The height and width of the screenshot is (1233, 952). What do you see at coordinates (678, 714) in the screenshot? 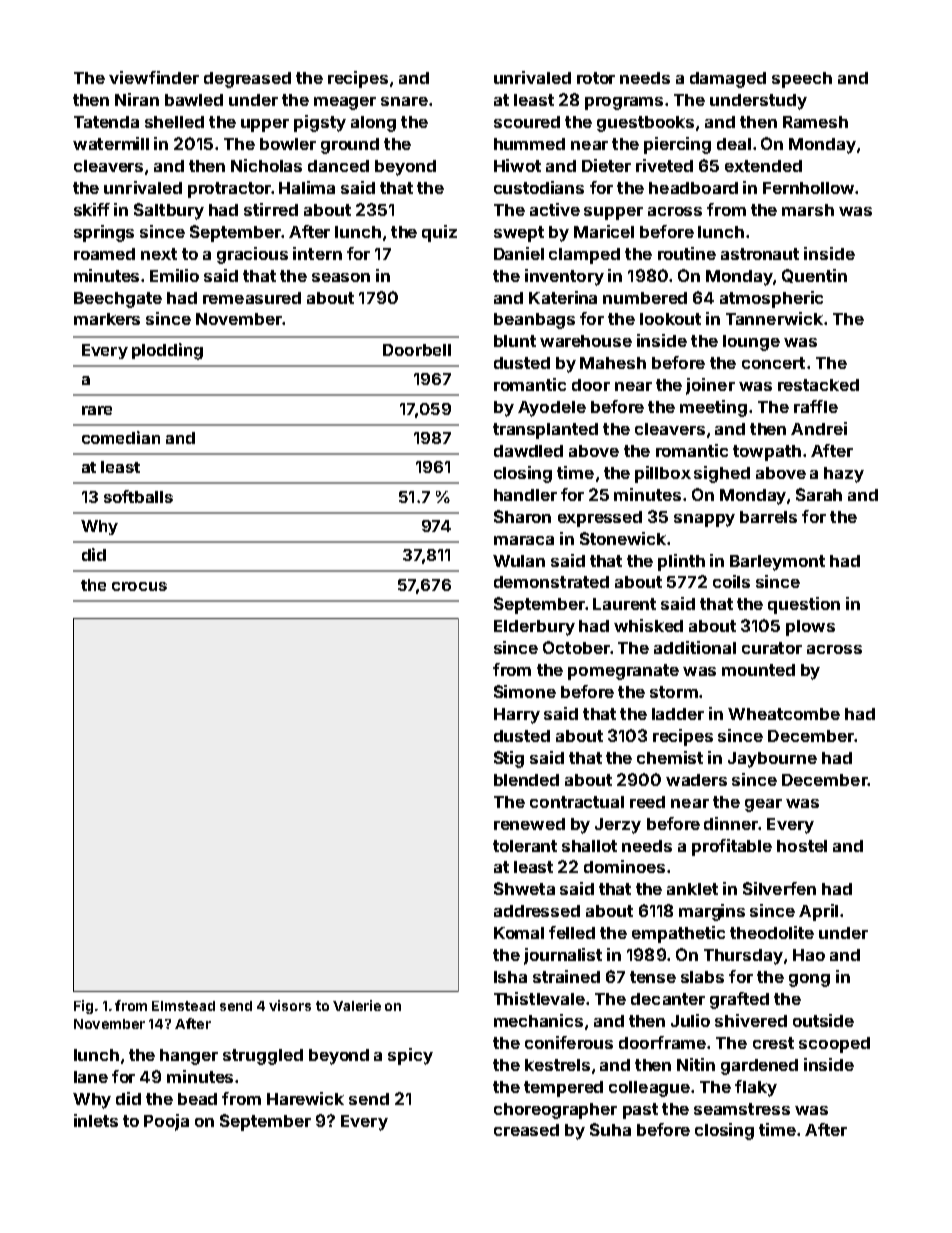
I see `ladder` at bounding box center [678, 714].
